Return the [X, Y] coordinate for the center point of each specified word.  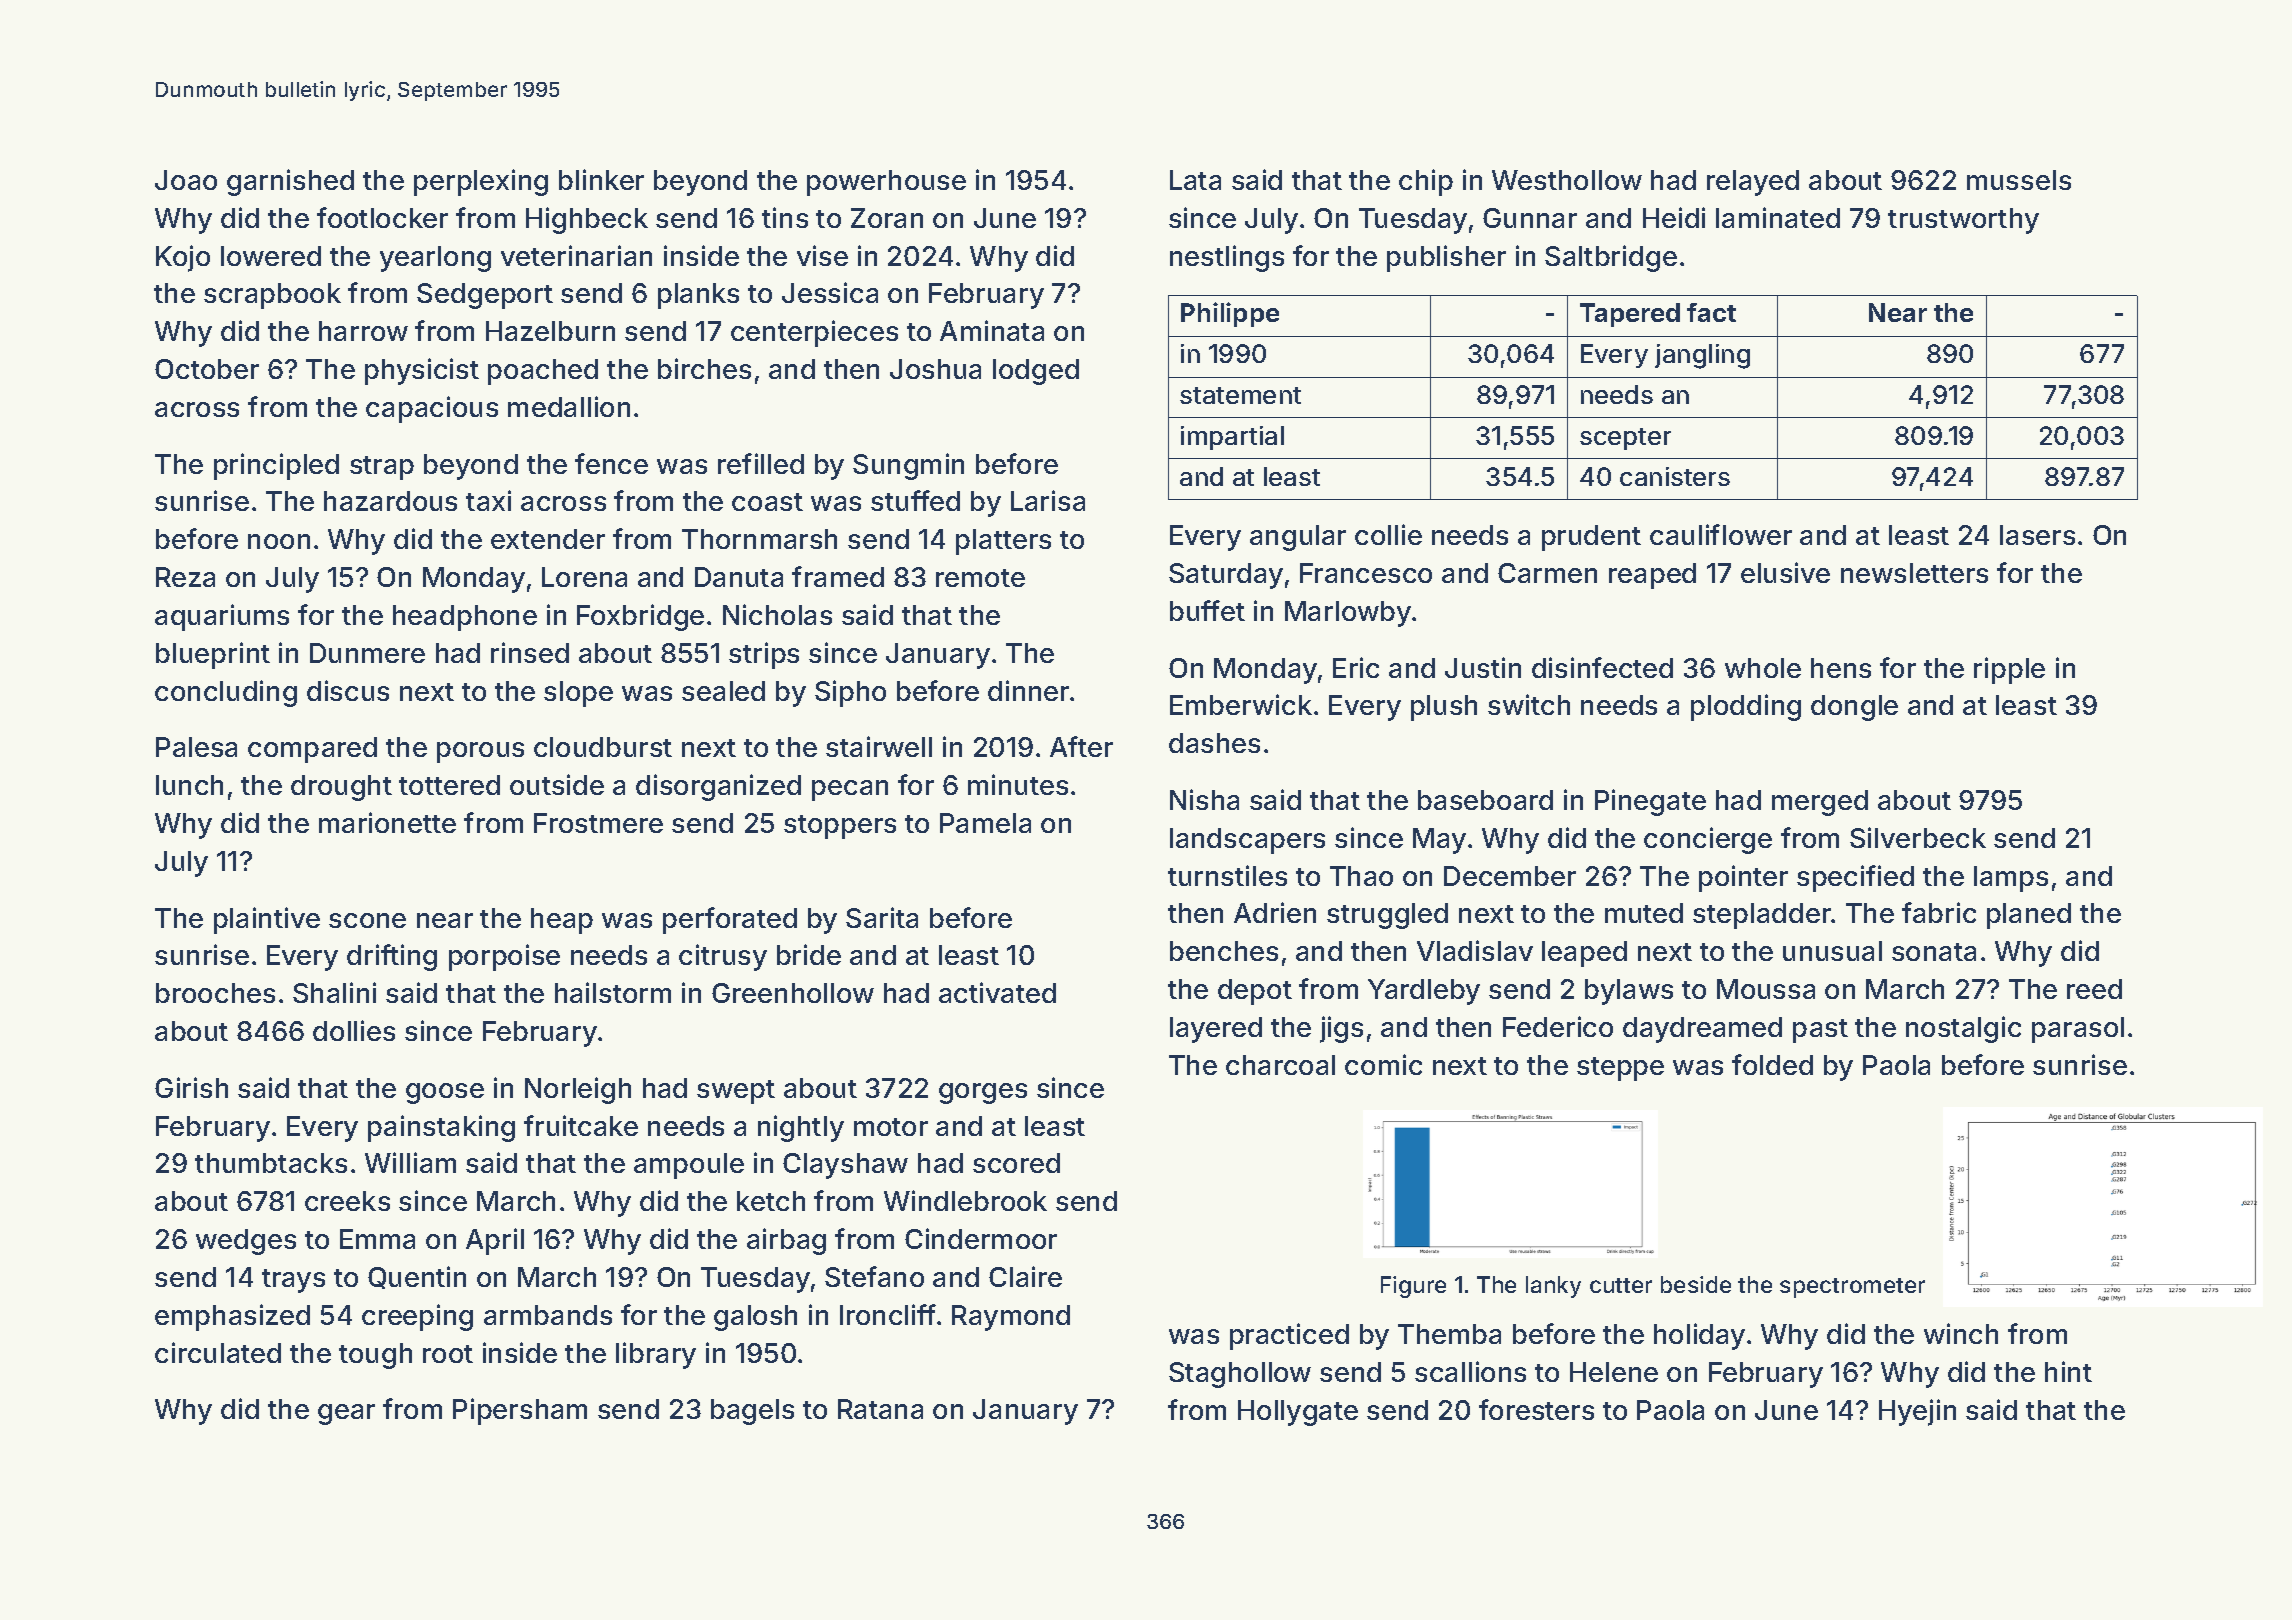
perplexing [481, 182]
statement [1240, 395]
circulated [218, 1352]
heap [562, 921]
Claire [1025, 1276]
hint [2068, 1371]
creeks [347, 1201]
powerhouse [886, 183]
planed [2029, 916]
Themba [1449, 1334]
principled [276, 466]
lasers [2037, 535]
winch [1961, 1333]
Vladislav [1475, 950]
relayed [1753, 183]
